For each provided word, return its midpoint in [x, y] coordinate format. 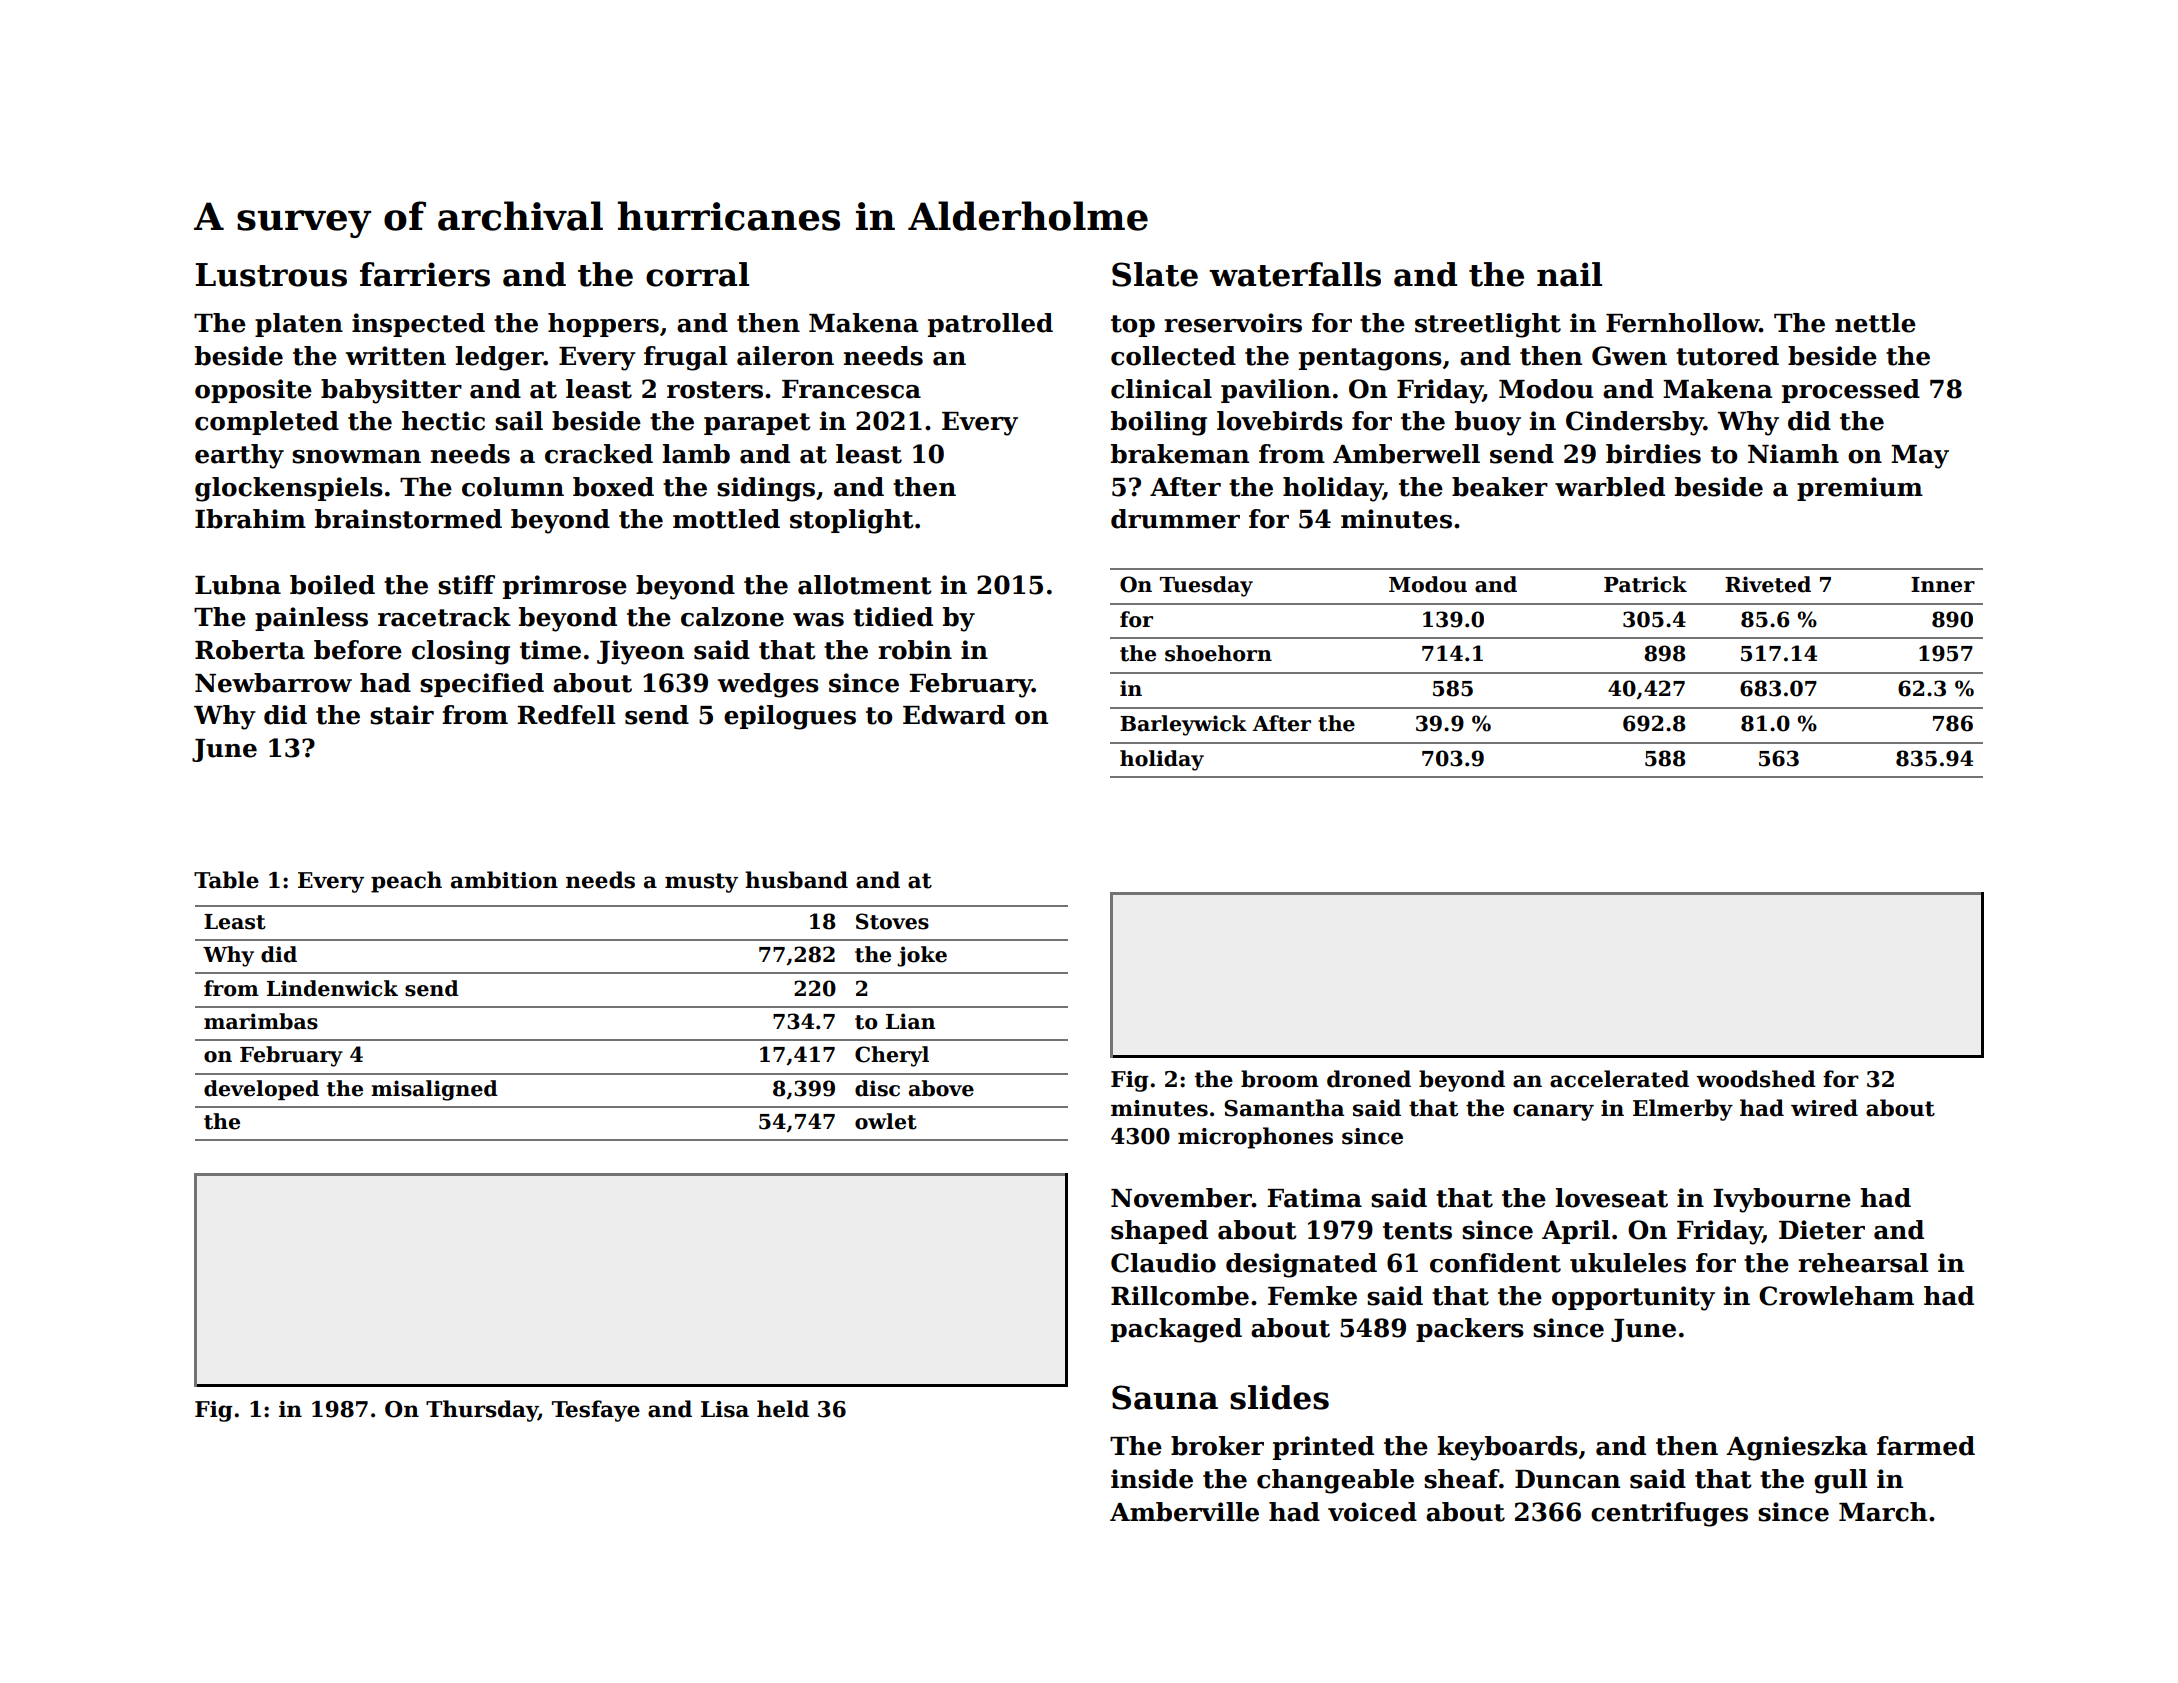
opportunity [1633, 1298]
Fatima [1314, 1198]
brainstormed [408, 519]
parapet [757, 424]
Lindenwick [332, 988]
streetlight [1488, 325]
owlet [886, 1121]
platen [299, 325]
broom [1280, 1079]
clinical [1161, 389]
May [1920, 457]
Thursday [482, 1411]
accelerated [1619, 1079]
